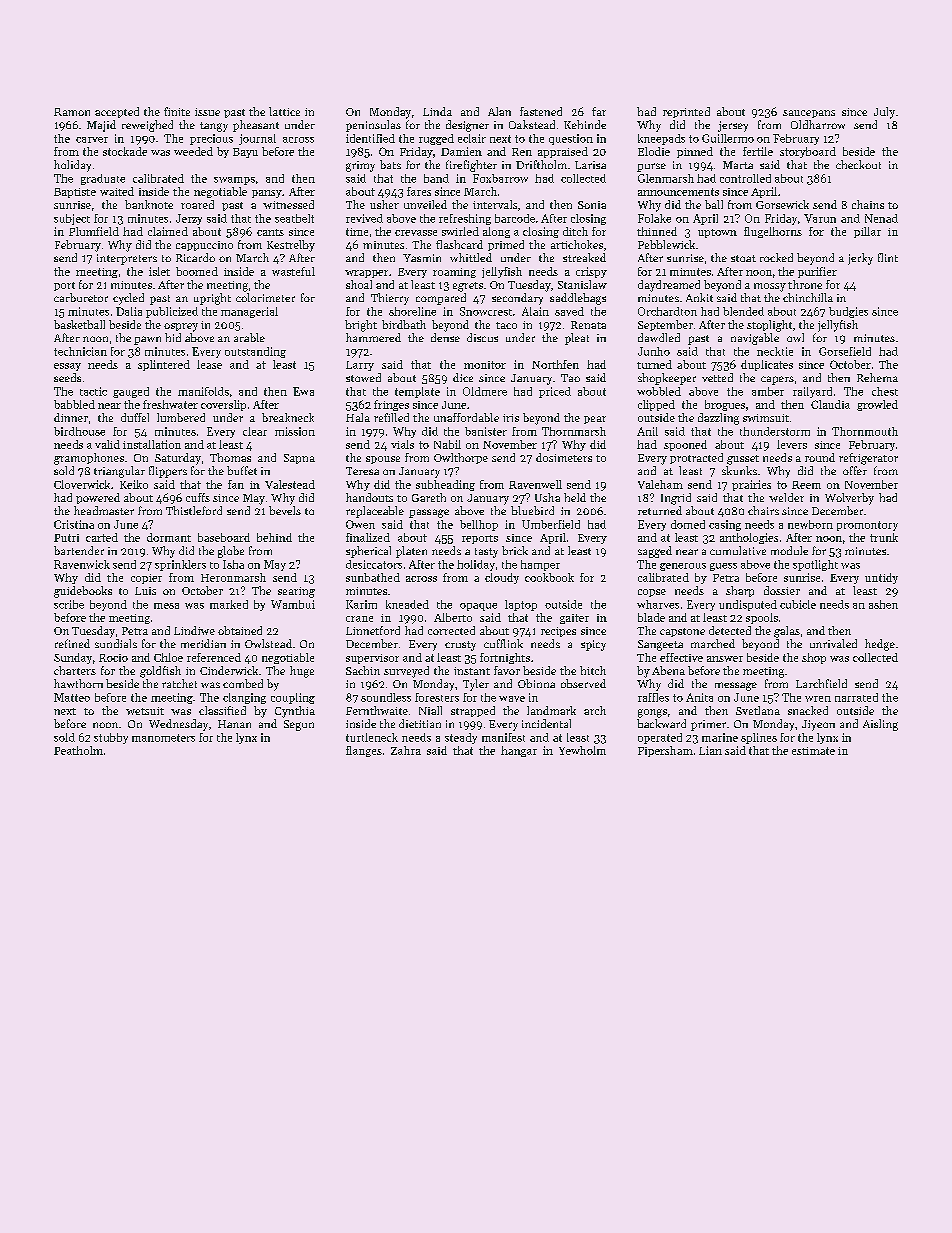 The width and height of the screenshot is (952, 1233). What do you see at coordinates (867, 232) in the screenshot?
I see `pillar` at bounding box center [867, 232].
